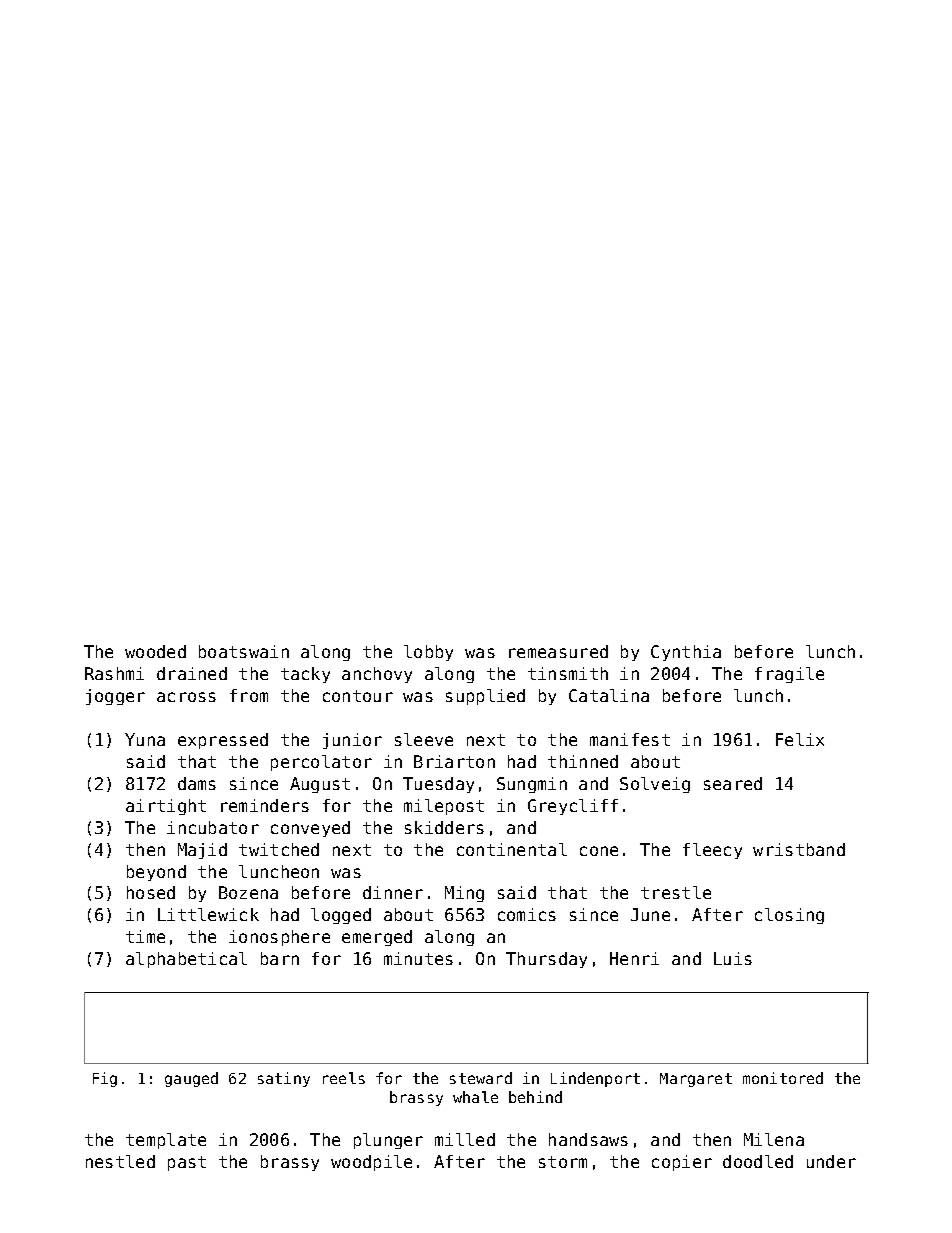 Image resolution: width=952 pixels, height=1233 pixels. What do you see at coordinates (145, 936) in the screenshot?
I see `time` at bounding box center [145, 936].
